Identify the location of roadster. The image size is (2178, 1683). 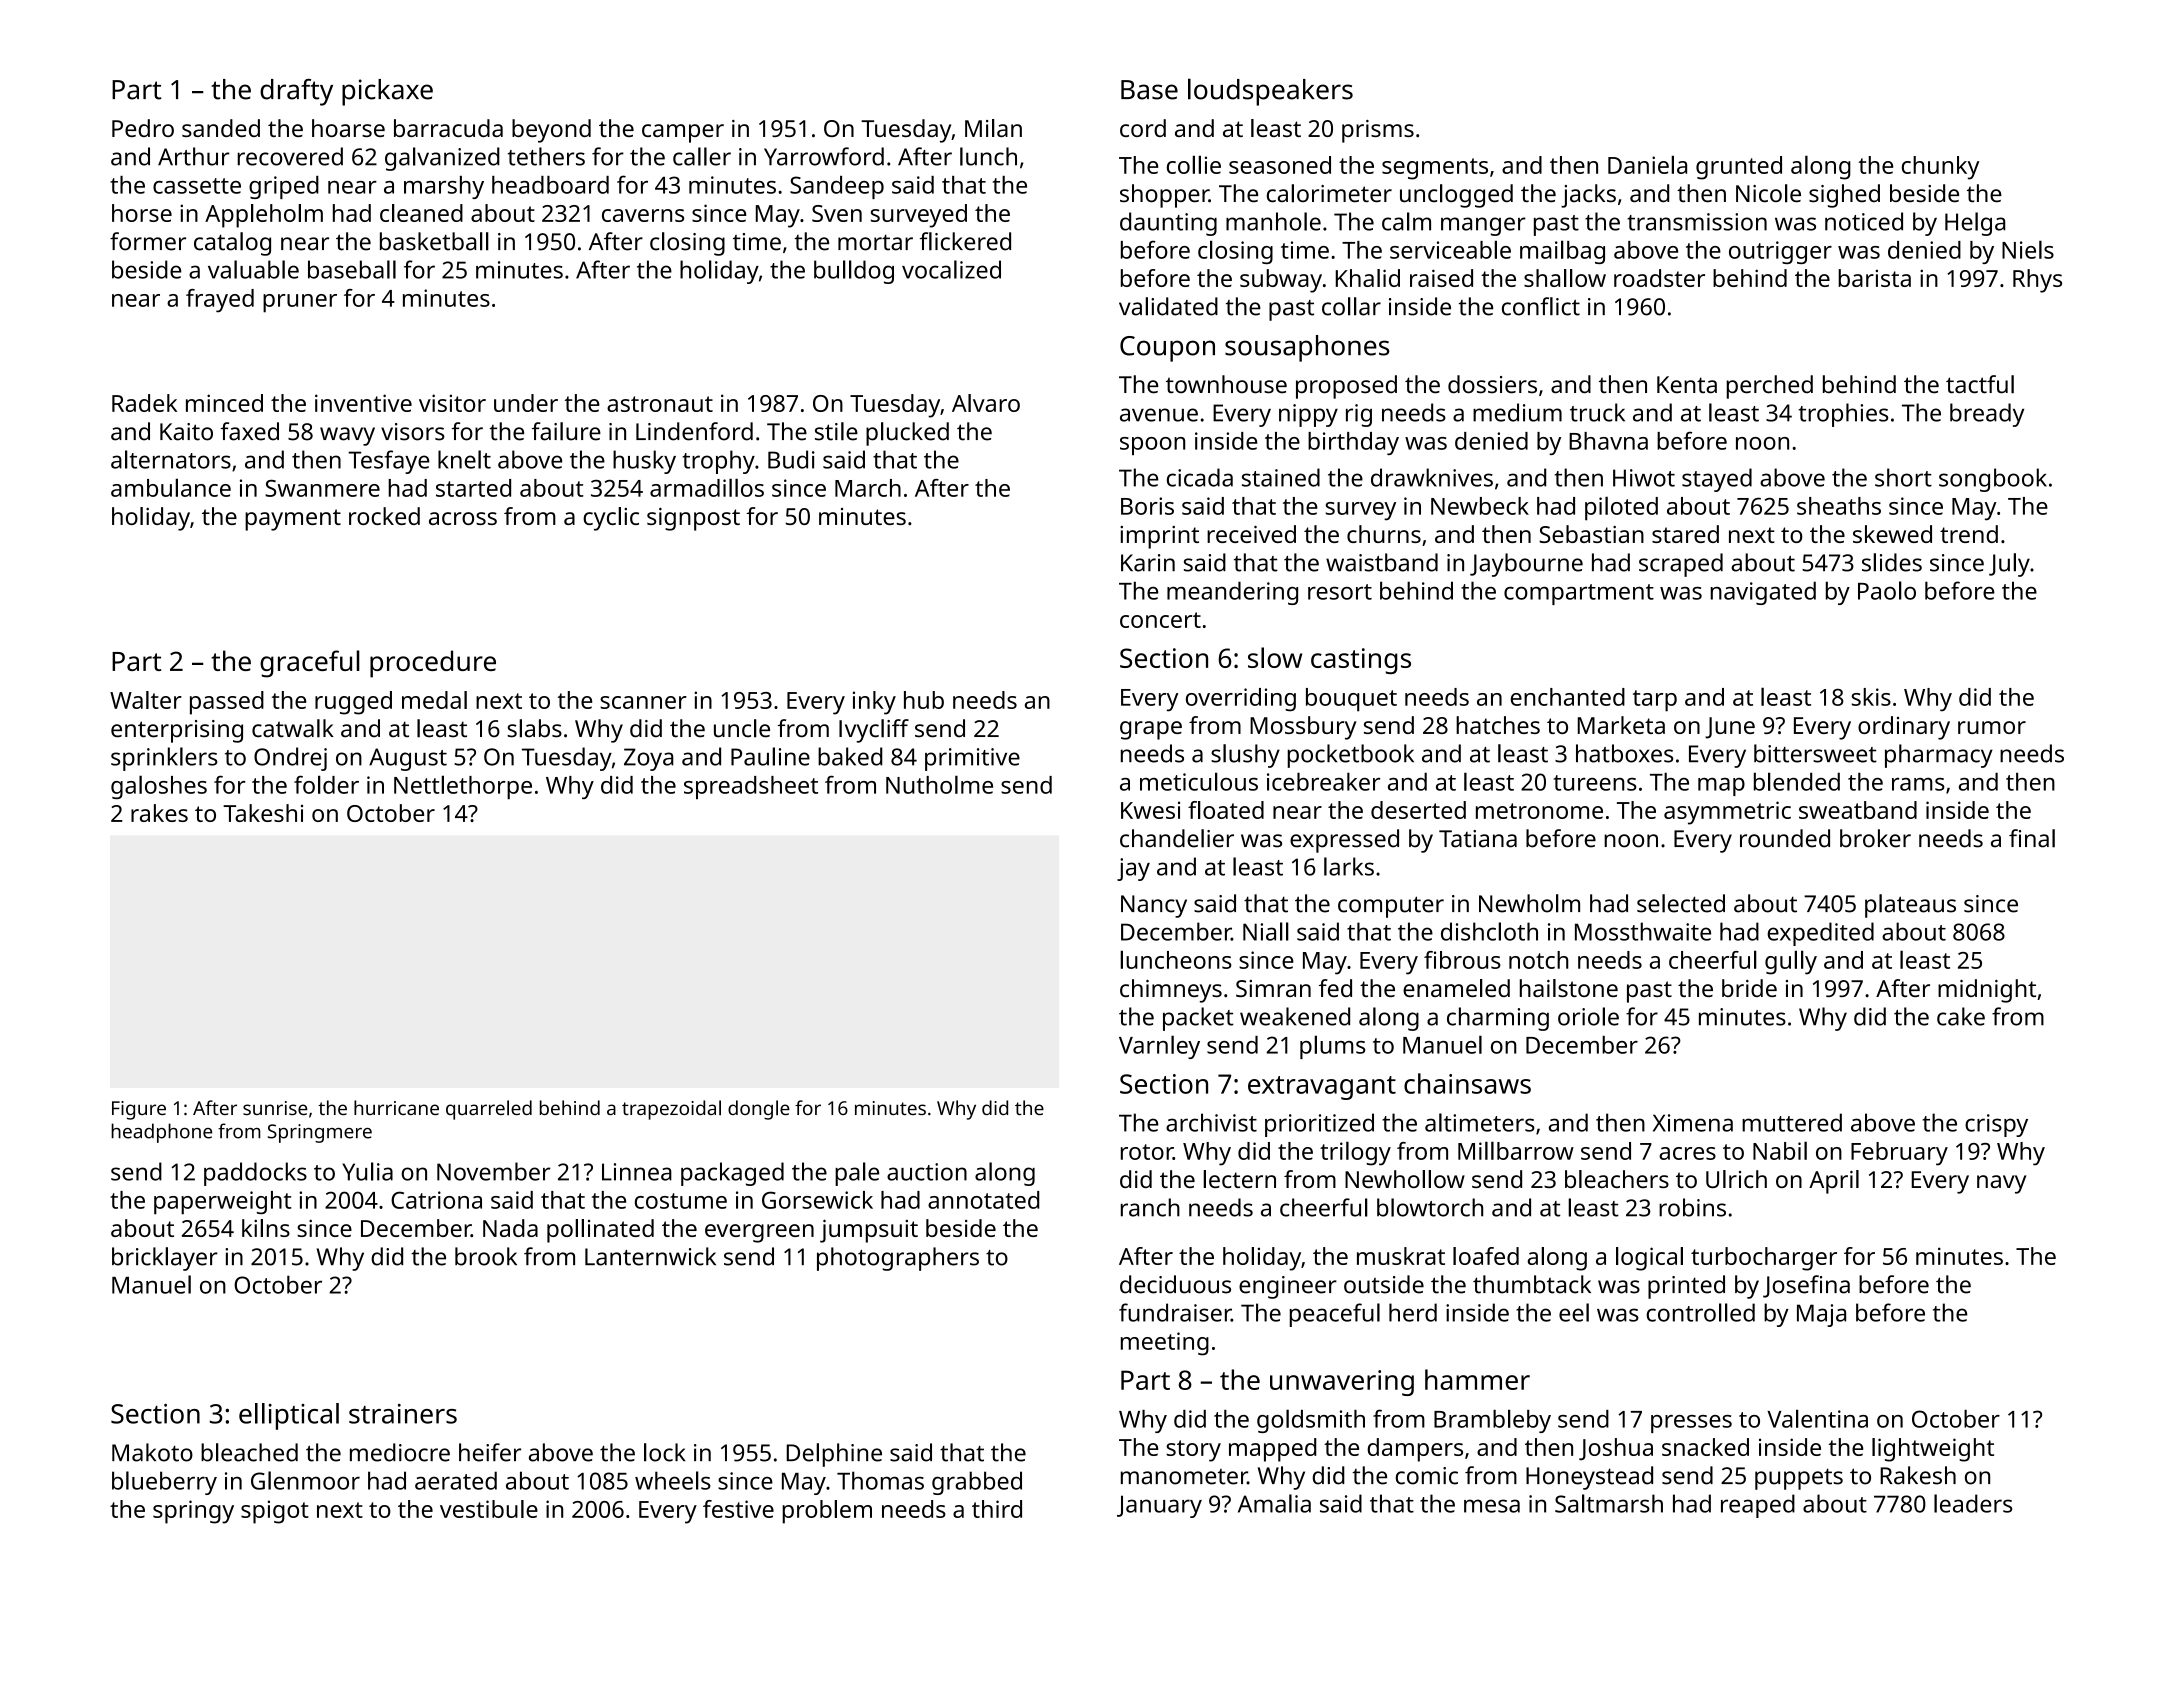
(1659, 278).
